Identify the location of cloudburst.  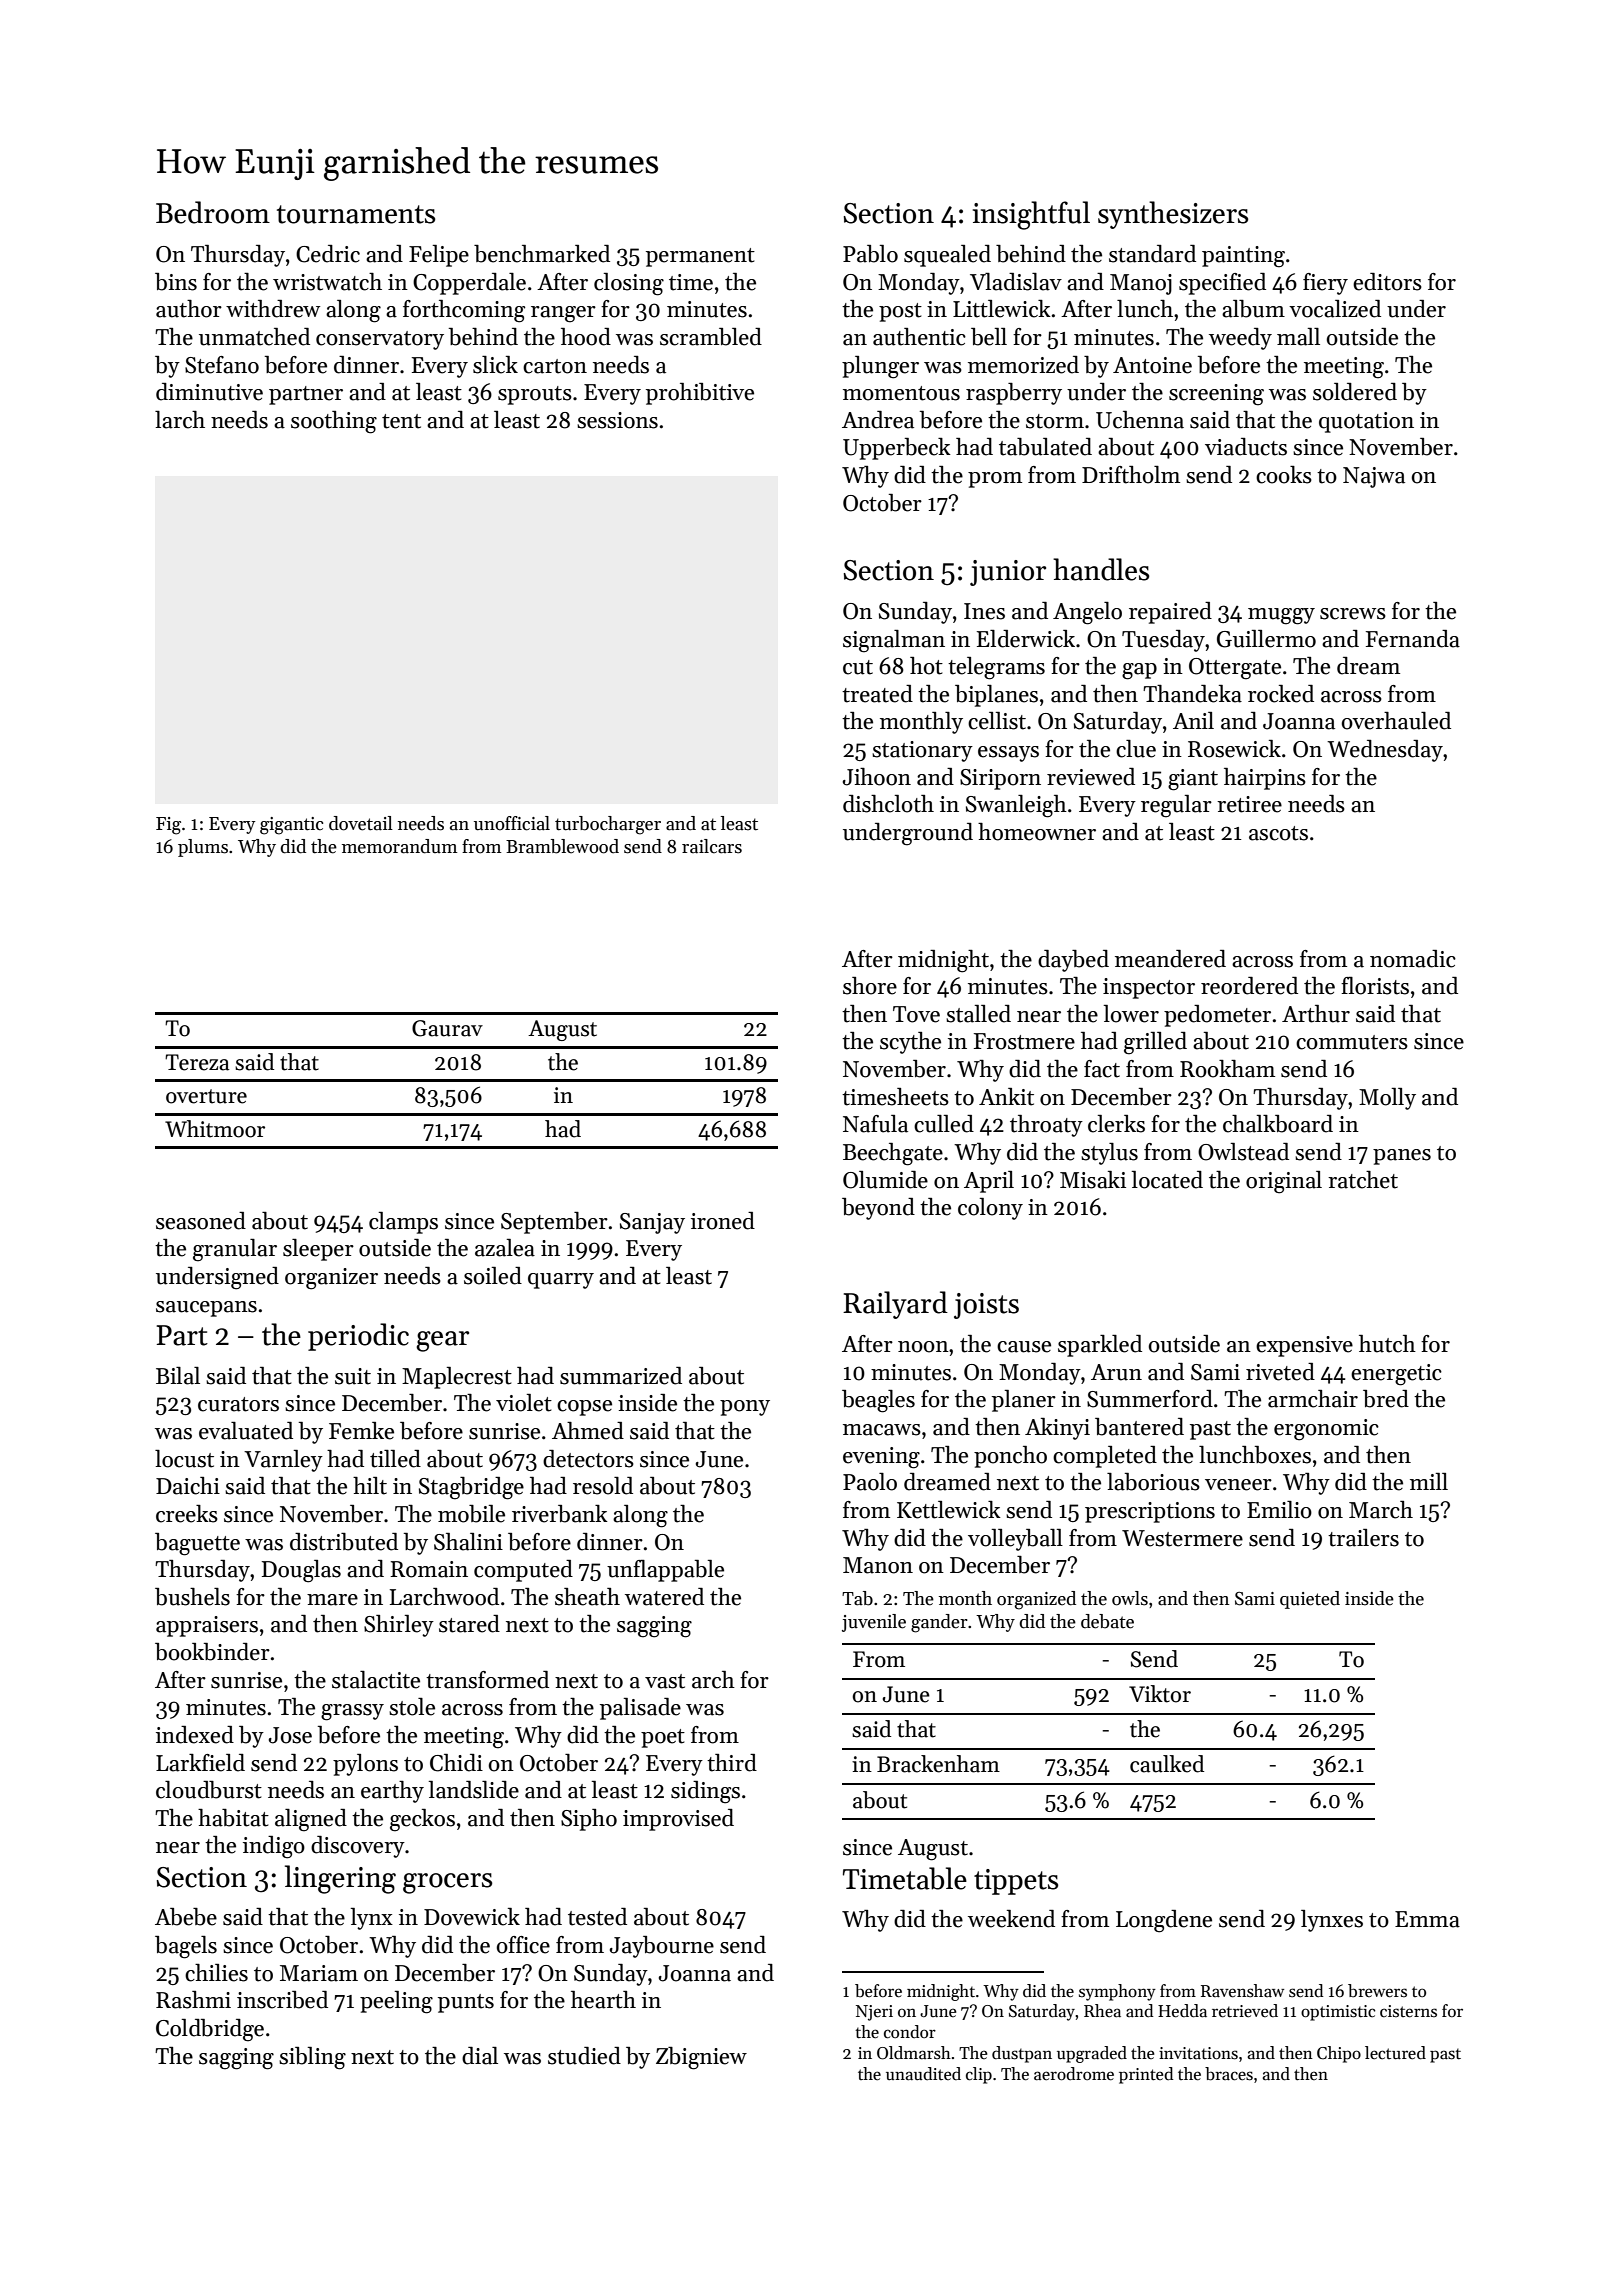
(209, 1790).
